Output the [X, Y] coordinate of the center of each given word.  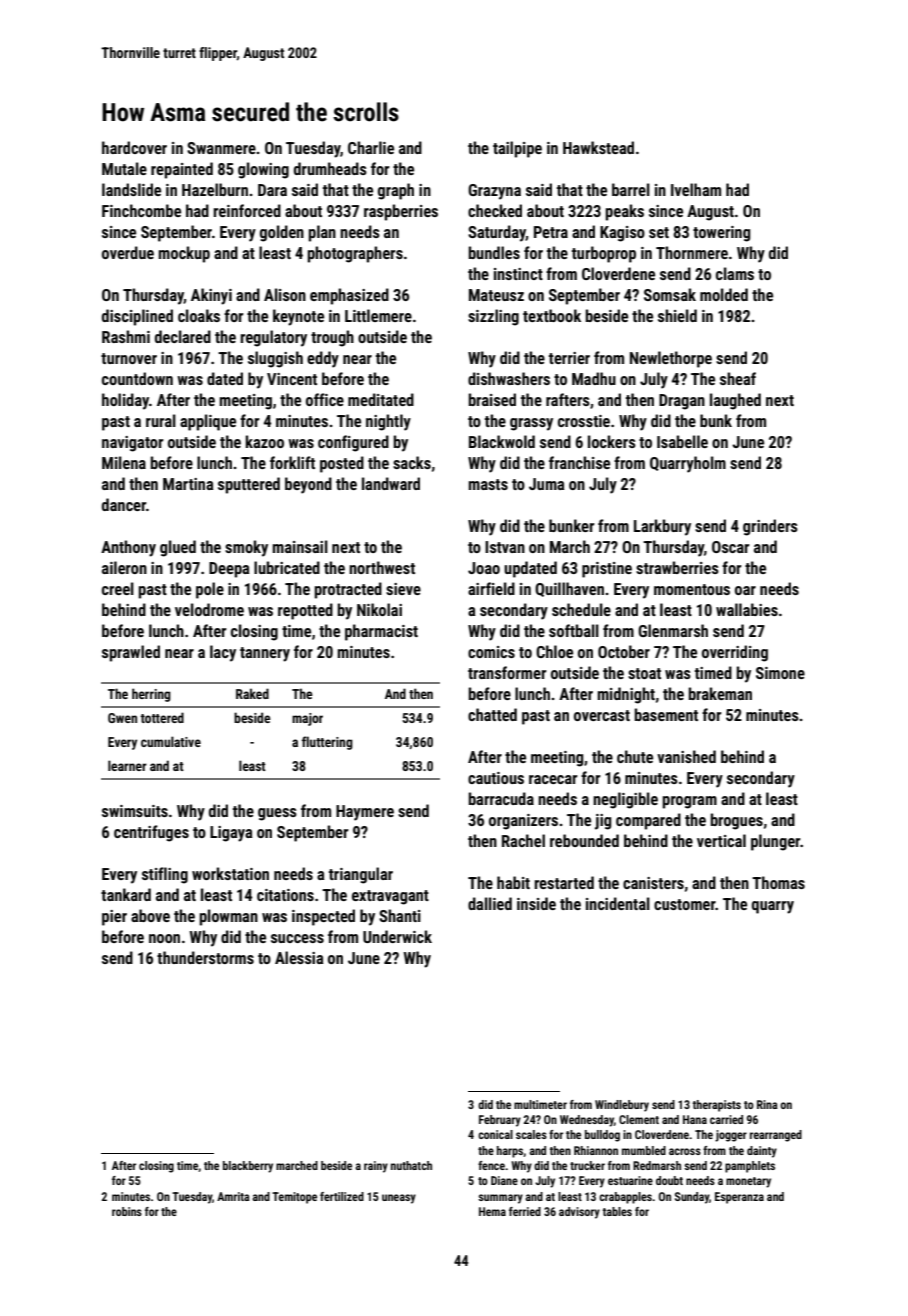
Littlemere [378, 315]
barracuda [501, 798]
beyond [308, 485]
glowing [263, 170]
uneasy [399, 1199]
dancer [124, 504]
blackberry [248, 1167]
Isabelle [682, 441]
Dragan [682, 402]
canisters [653, 883]
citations [285, 895]
